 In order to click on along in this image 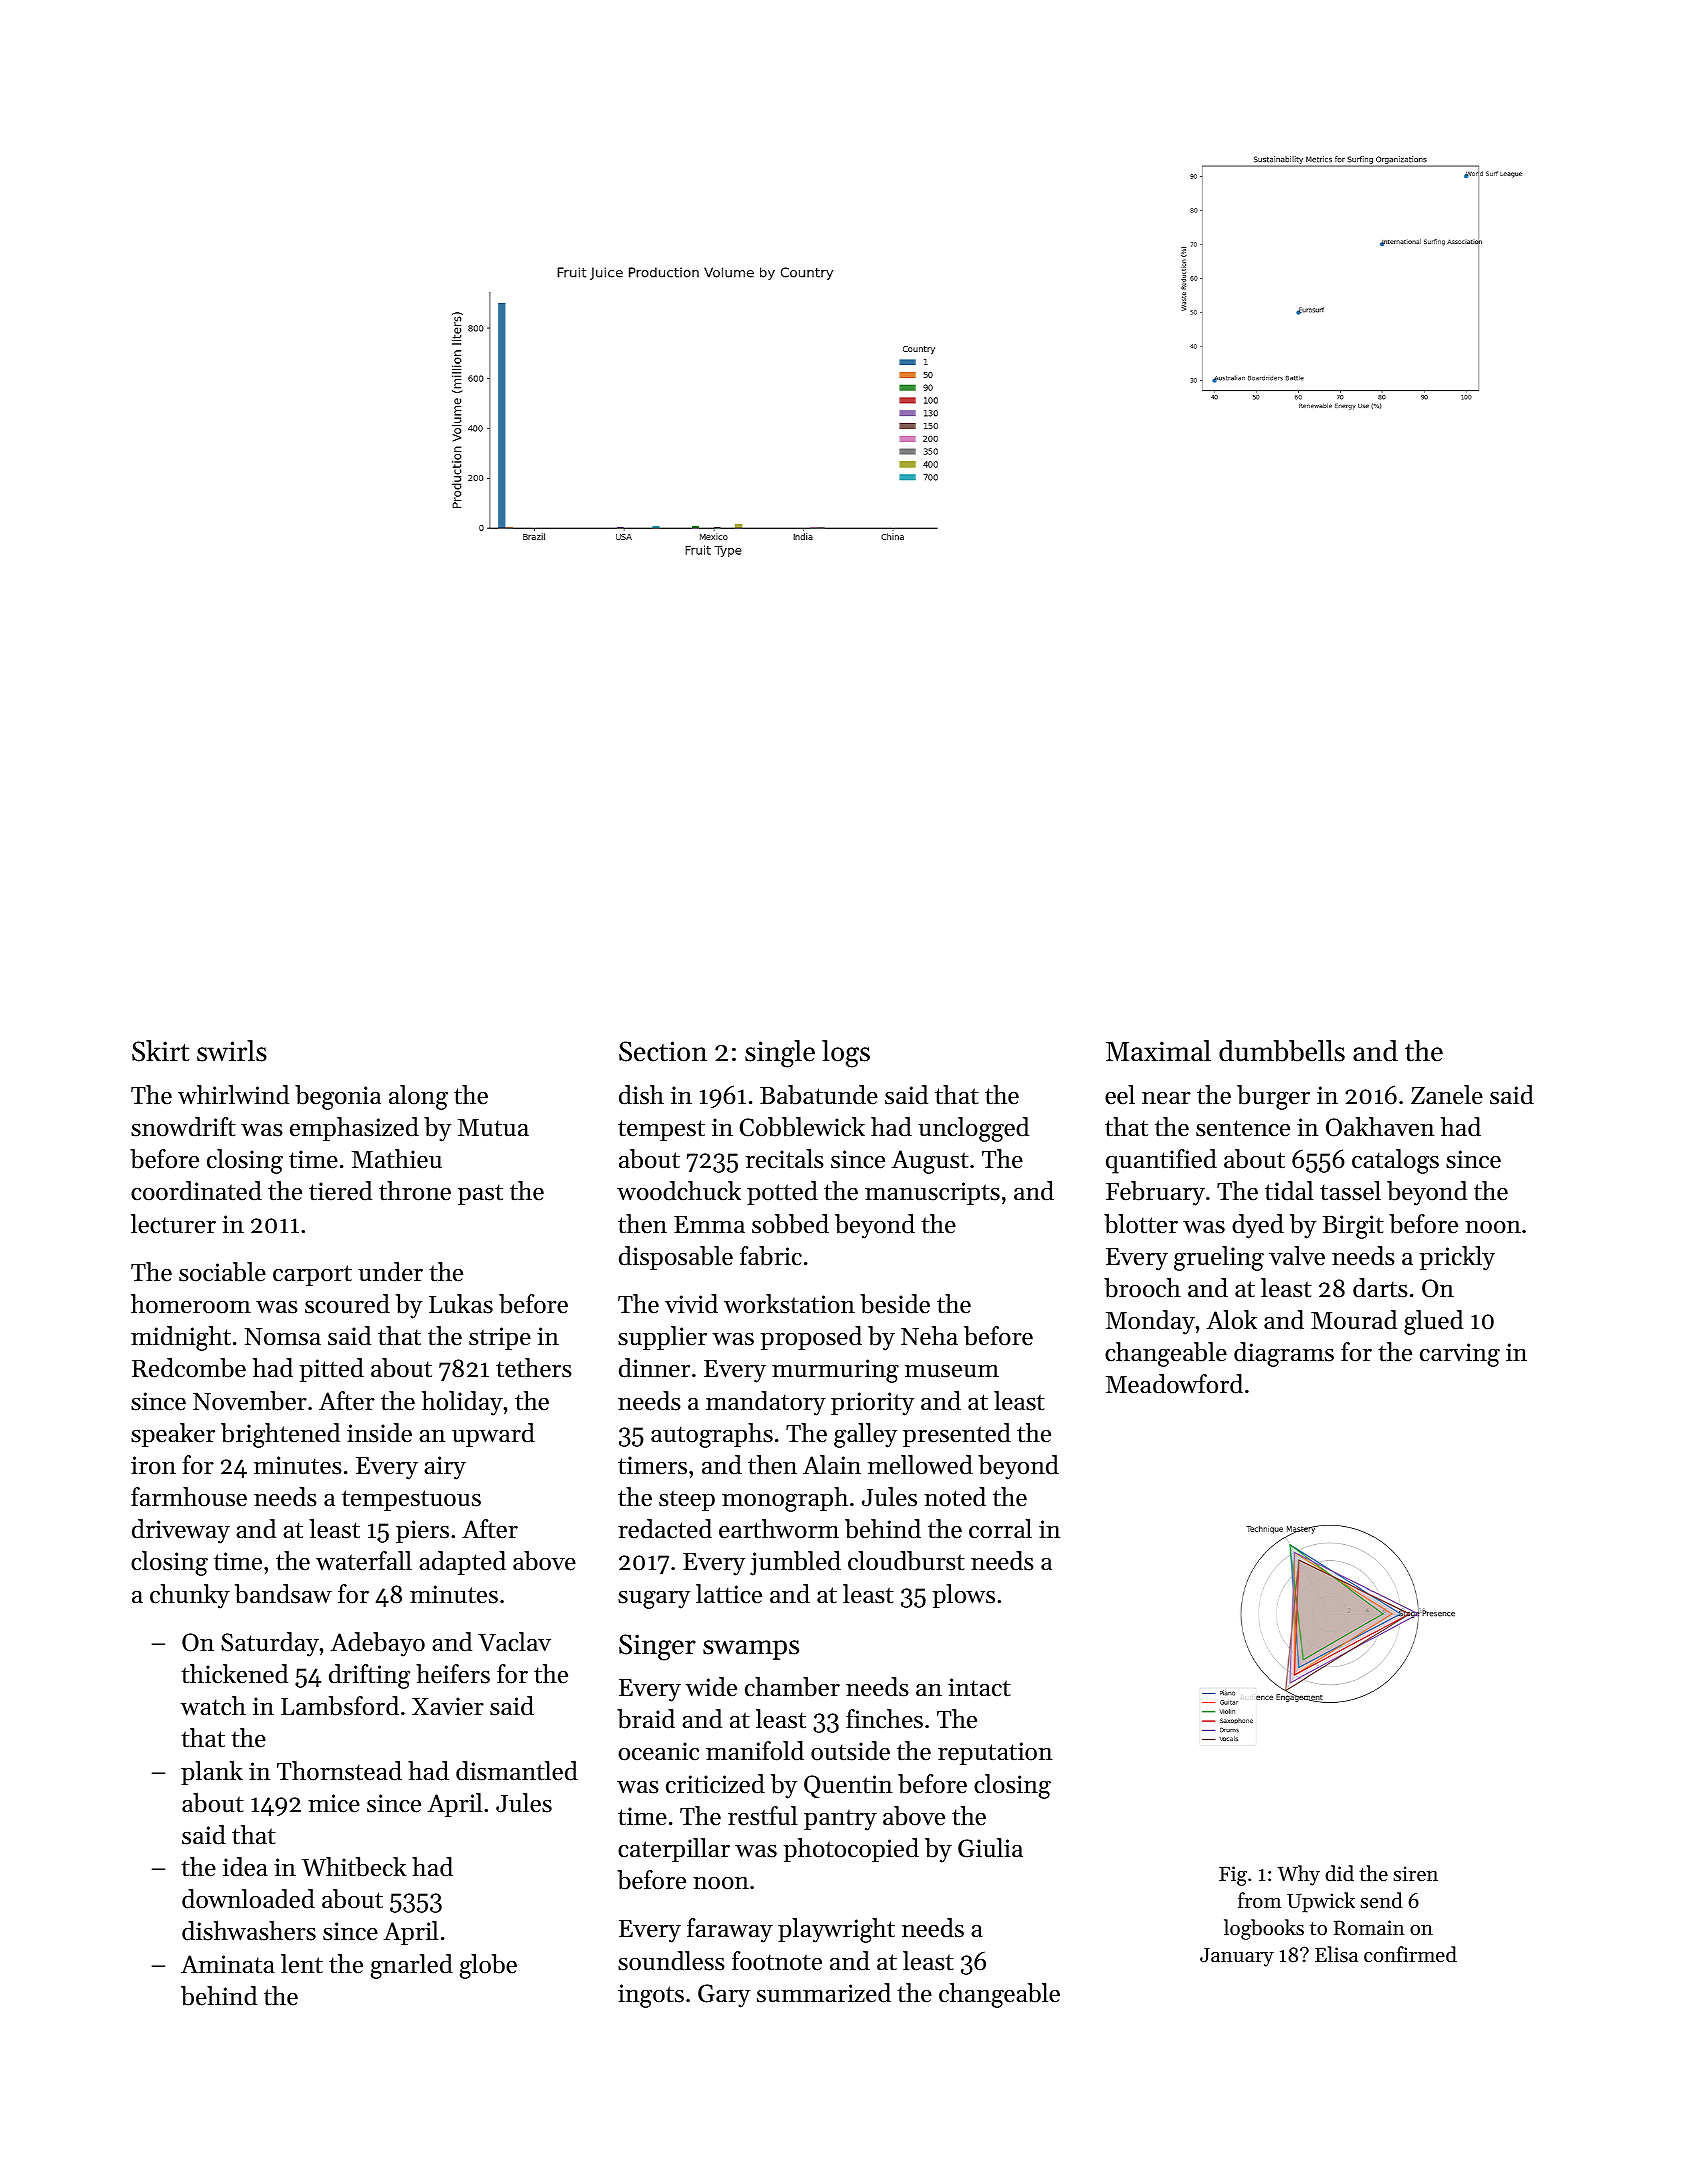, I will do `click(418, 1097)`.
